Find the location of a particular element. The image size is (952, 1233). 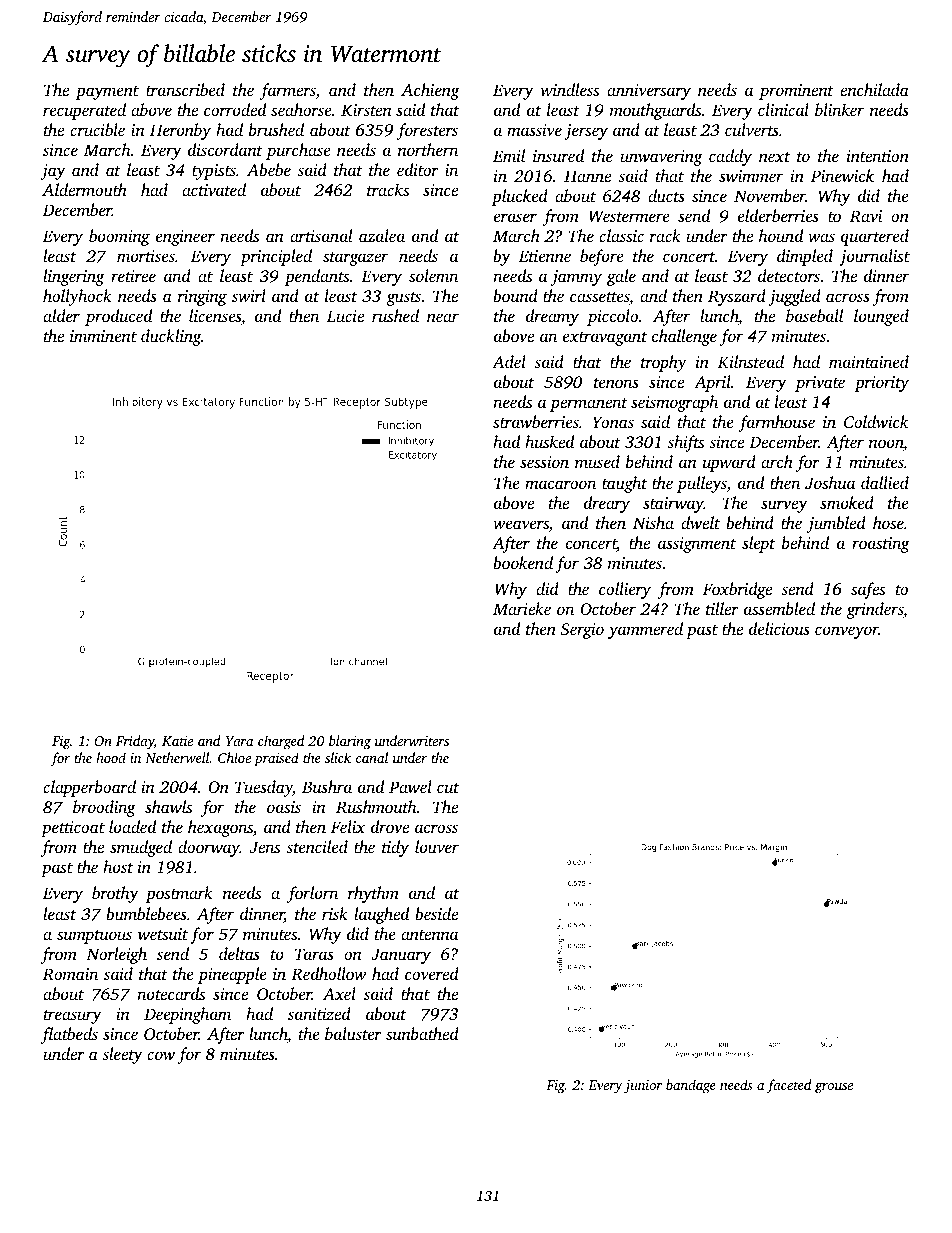

Achieng is located at coordinates (430, 91).
